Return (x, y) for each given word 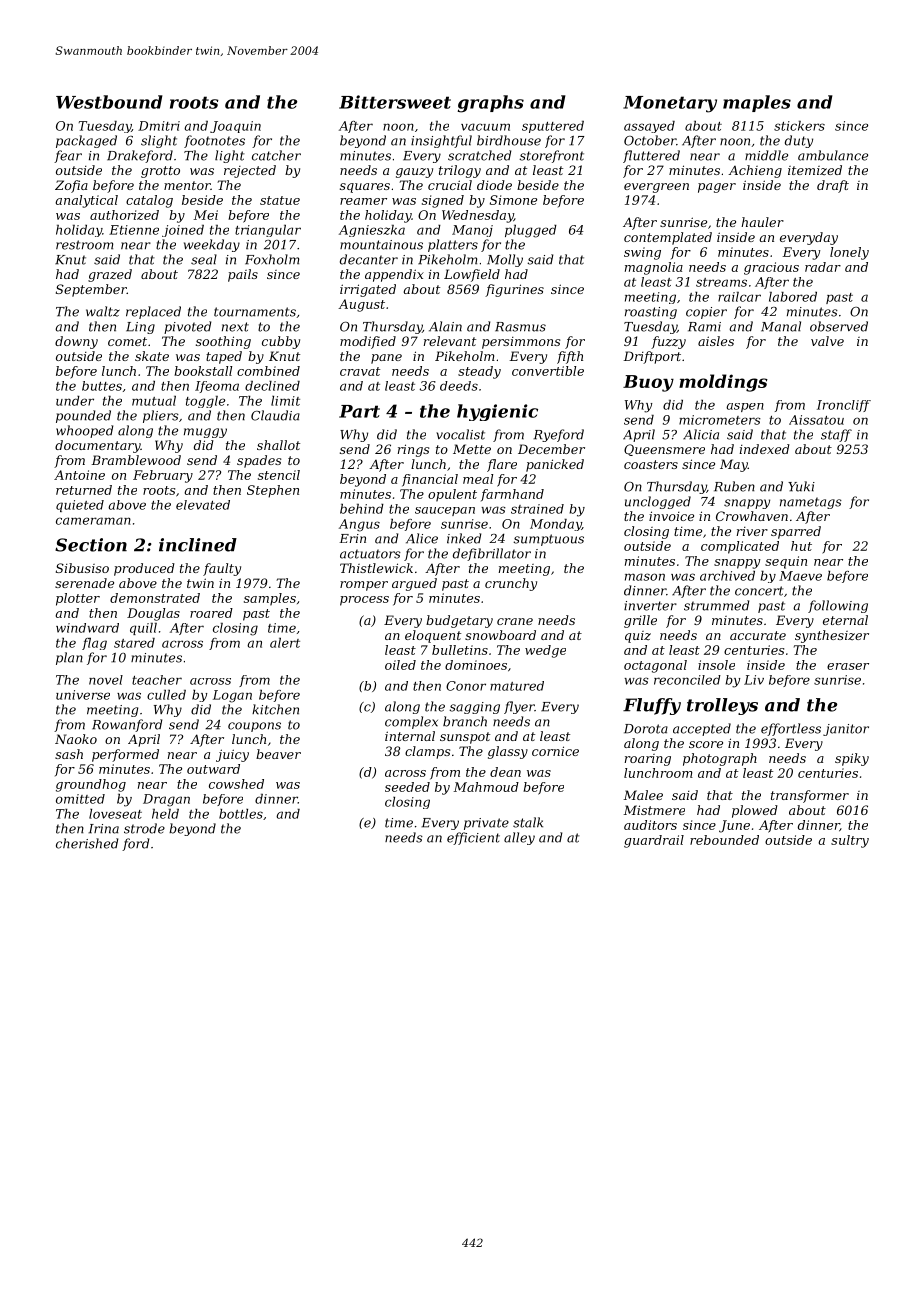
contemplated (668, 238)
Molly (505, 260)
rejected (250, 171)
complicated (740, 547)
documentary (98, 446)
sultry (850, 841)
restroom (84, 245)
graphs (491, 104)
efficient (473, 838)
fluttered (651, 156)
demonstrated (155, 598)
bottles (241, 814)
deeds (459, 386)
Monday (555, 525)
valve (827, 341)
